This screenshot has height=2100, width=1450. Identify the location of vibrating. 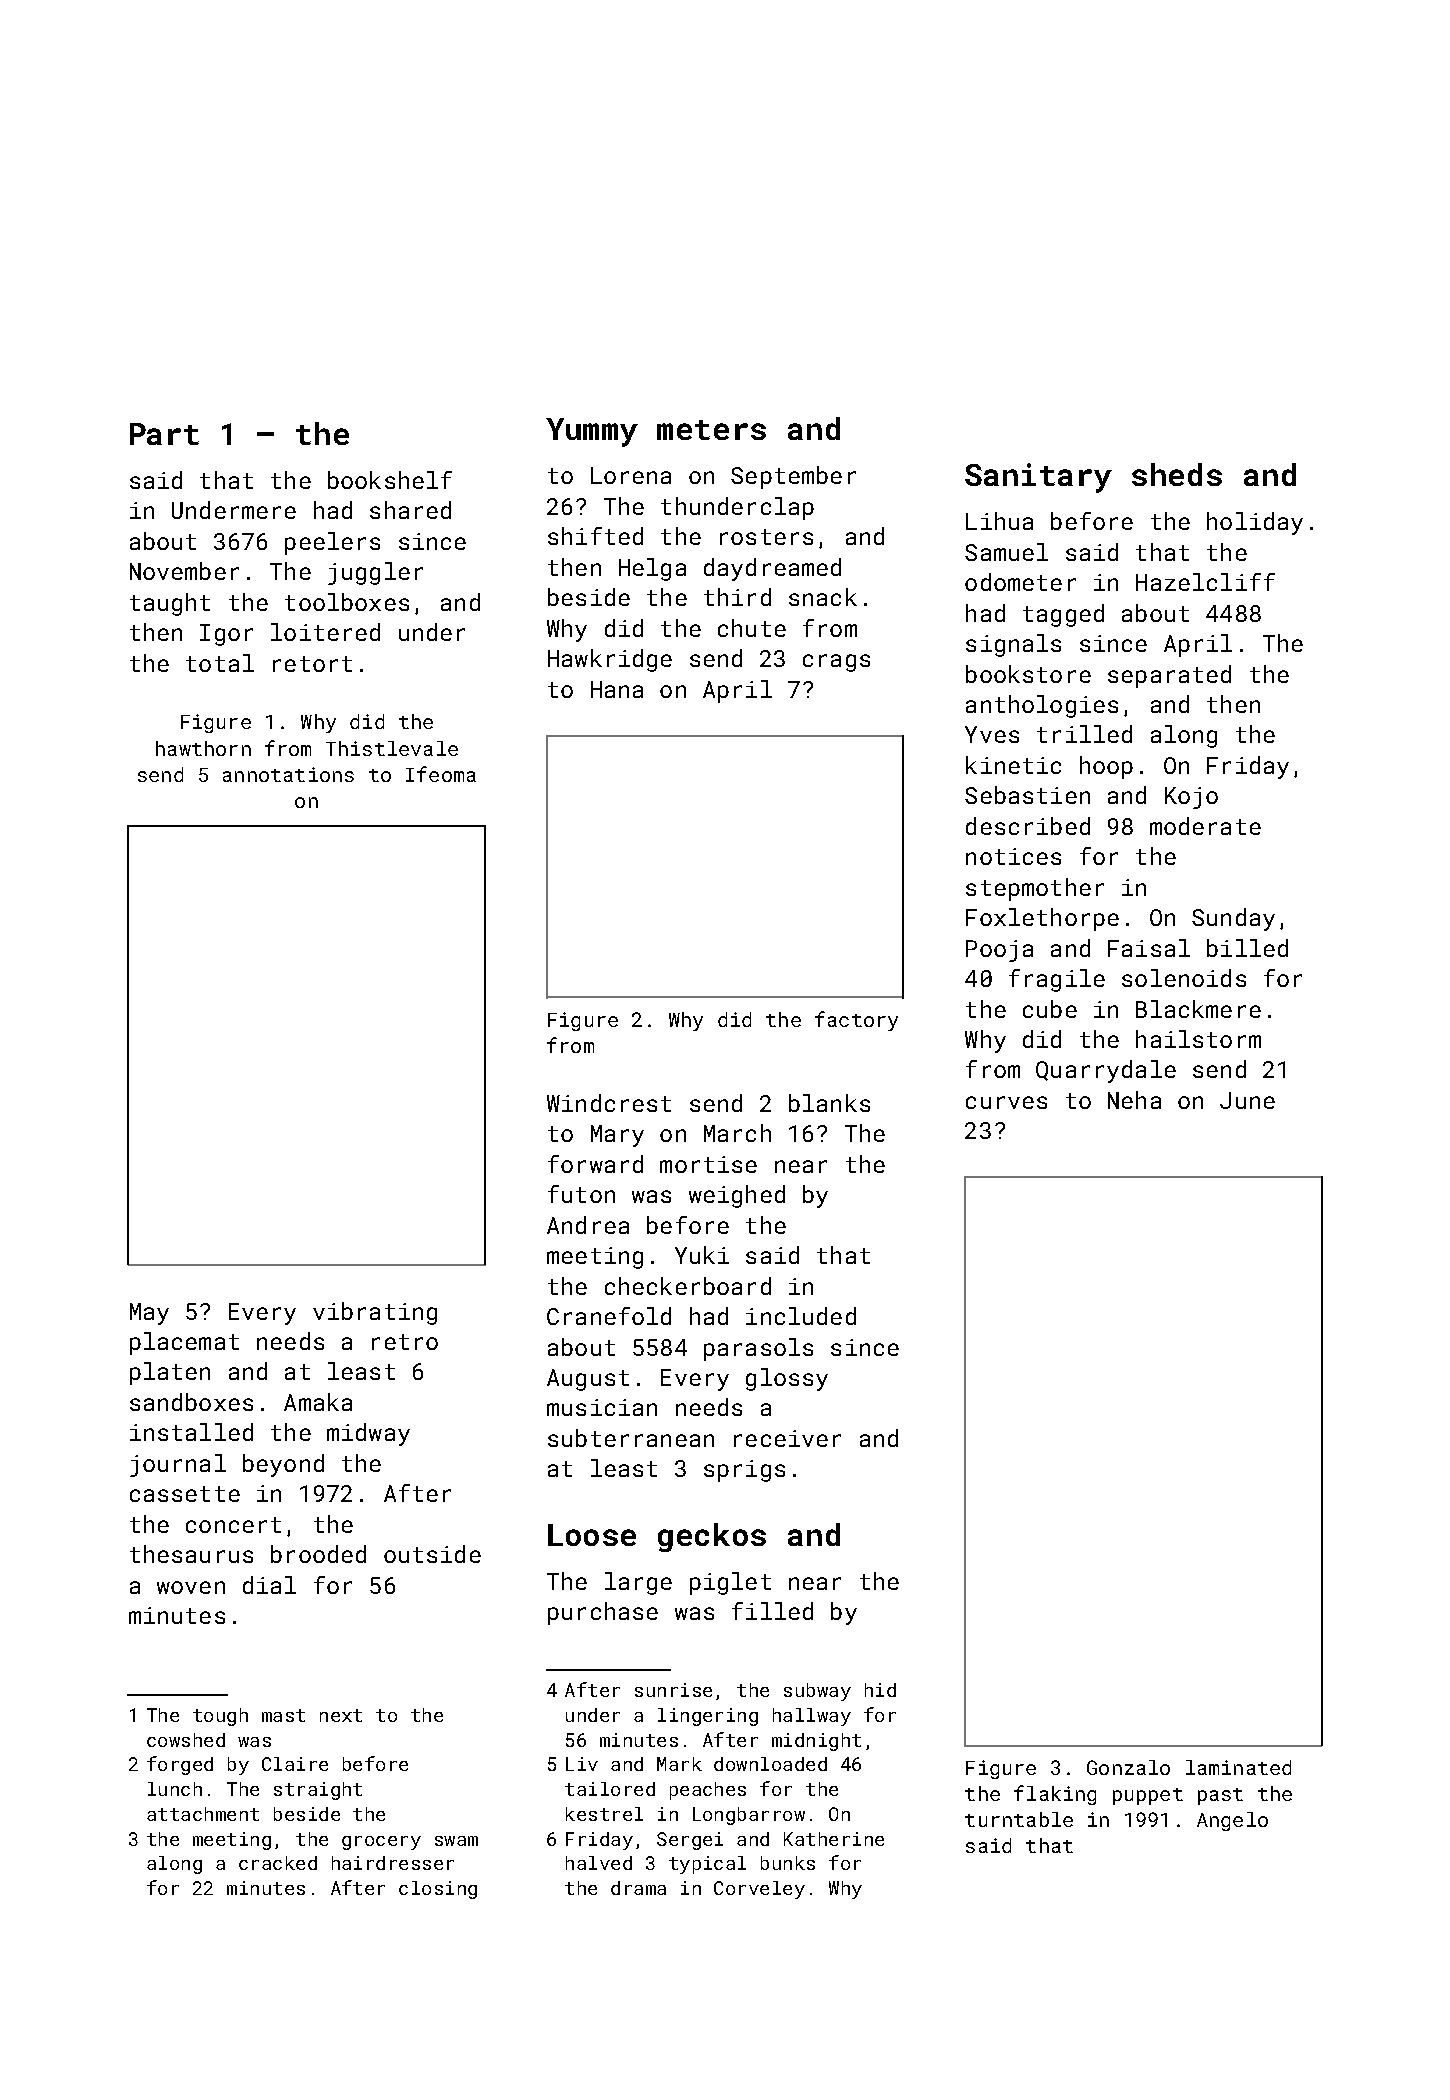
(375, 1313).
